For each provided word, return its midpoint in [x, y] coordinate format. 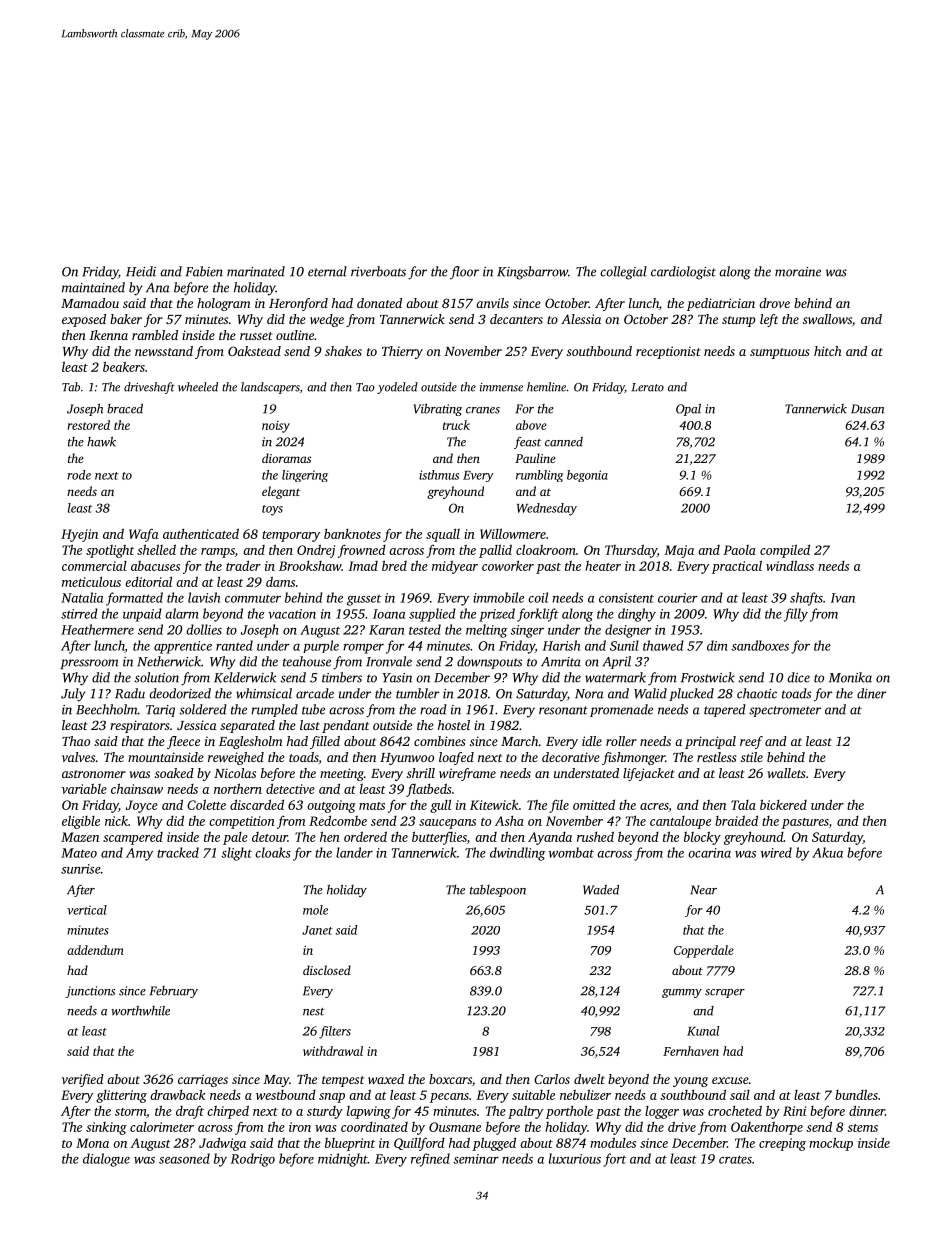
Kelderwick [245, 677]
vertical [87, 910]
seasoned [184, 1158]
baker [126, 319]
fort [614, 1160]
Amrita [561, 662]
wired [776, 852]
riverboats [378, 271]
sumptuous [780, 353]
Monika [850, 677]
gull [440, 806]
